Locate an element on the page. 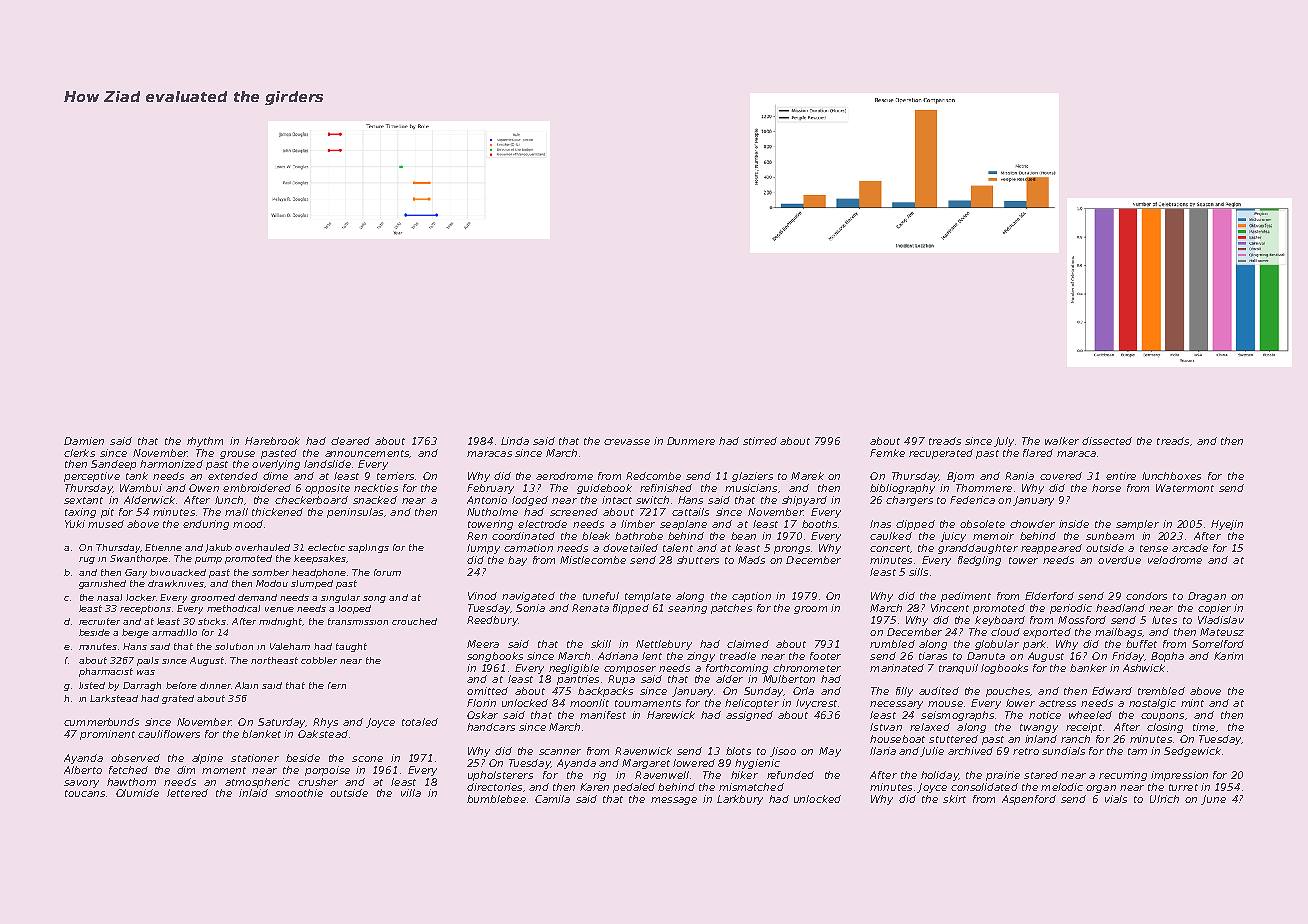 The width and height of the document is (1308, 924). Julie is located at coordinates (932, 752).
